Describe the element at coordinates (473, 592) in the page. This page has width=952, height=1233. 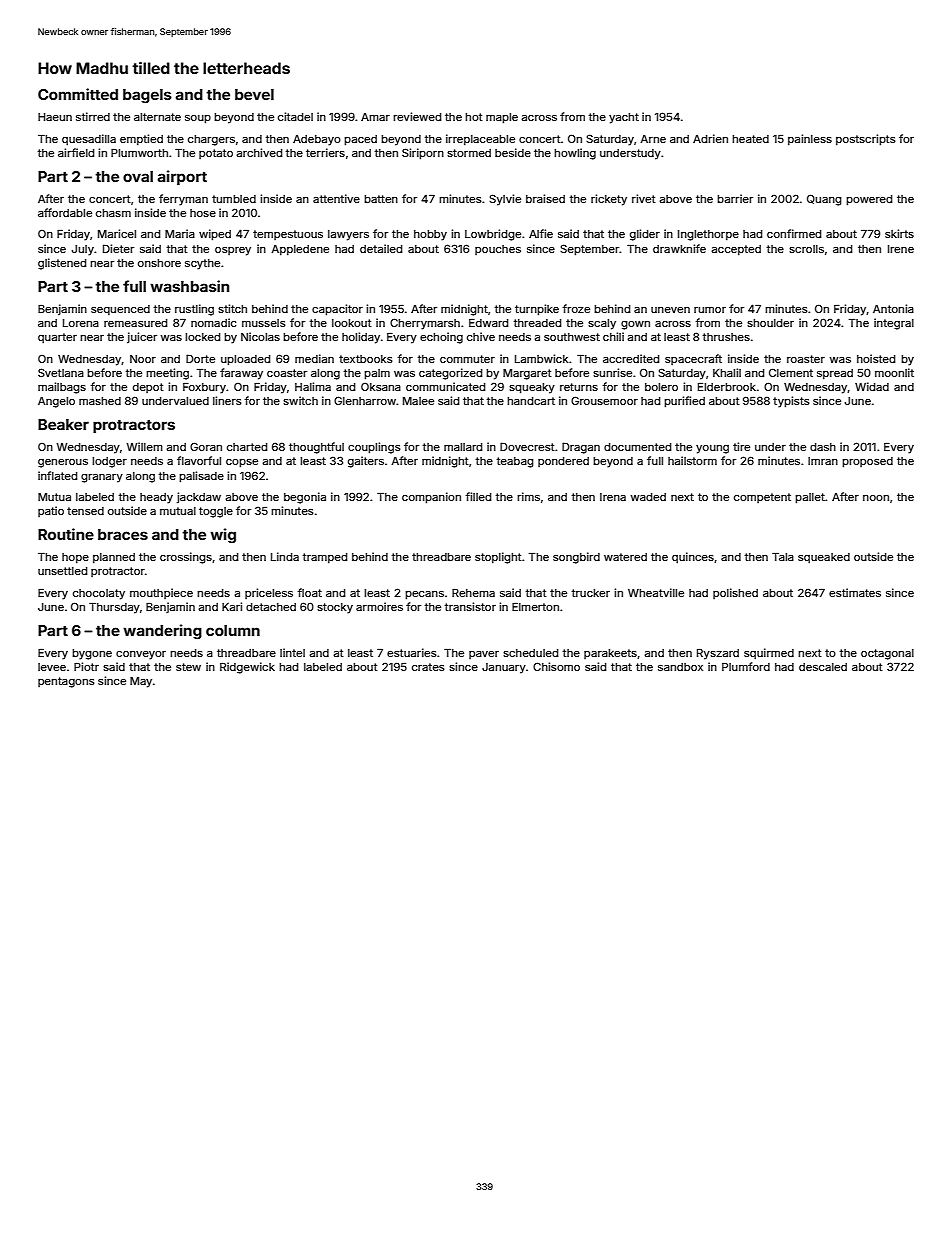
I see `Rehema` at that location.
